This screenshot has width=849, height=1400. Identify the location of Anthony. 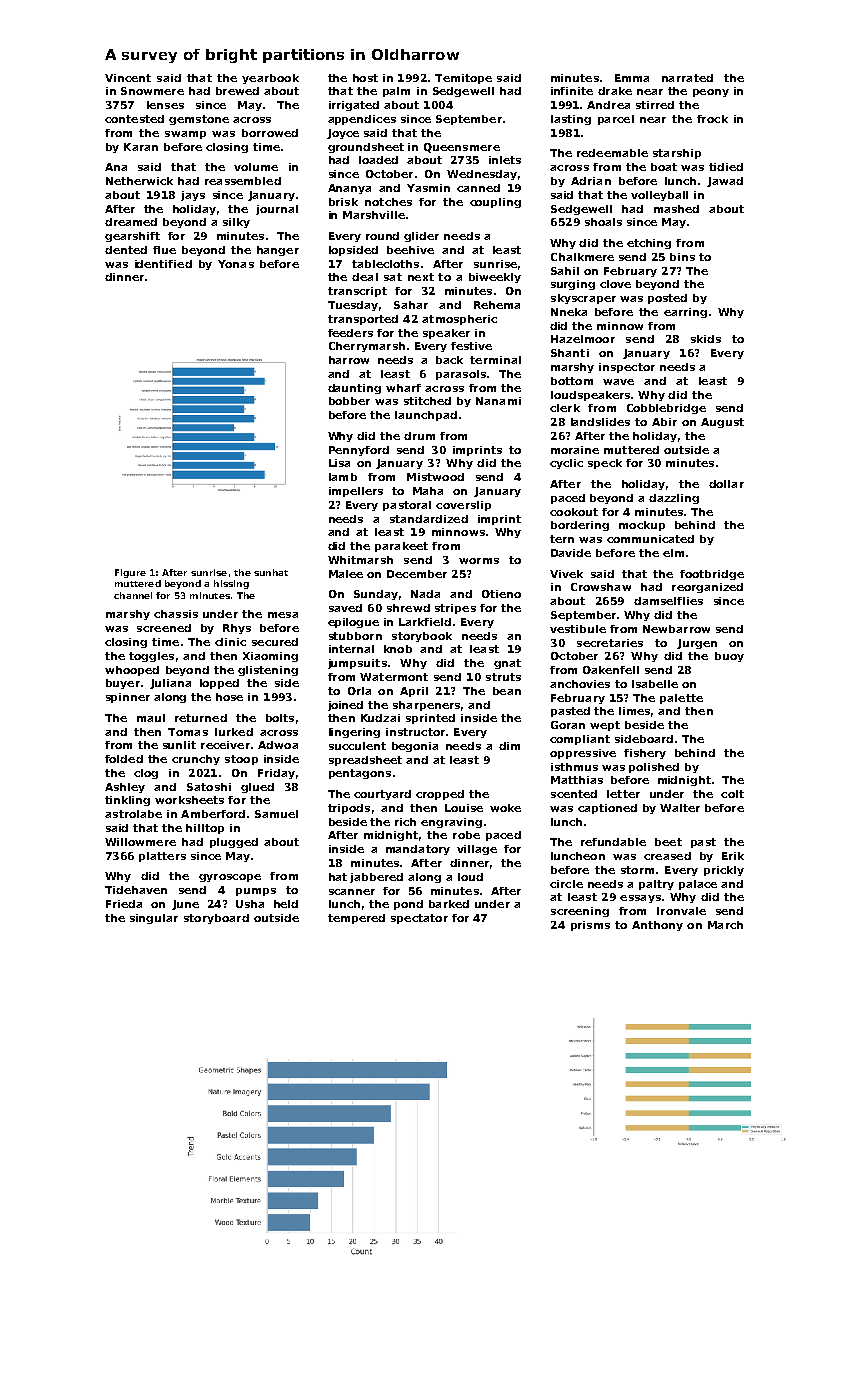
(657, 926).
